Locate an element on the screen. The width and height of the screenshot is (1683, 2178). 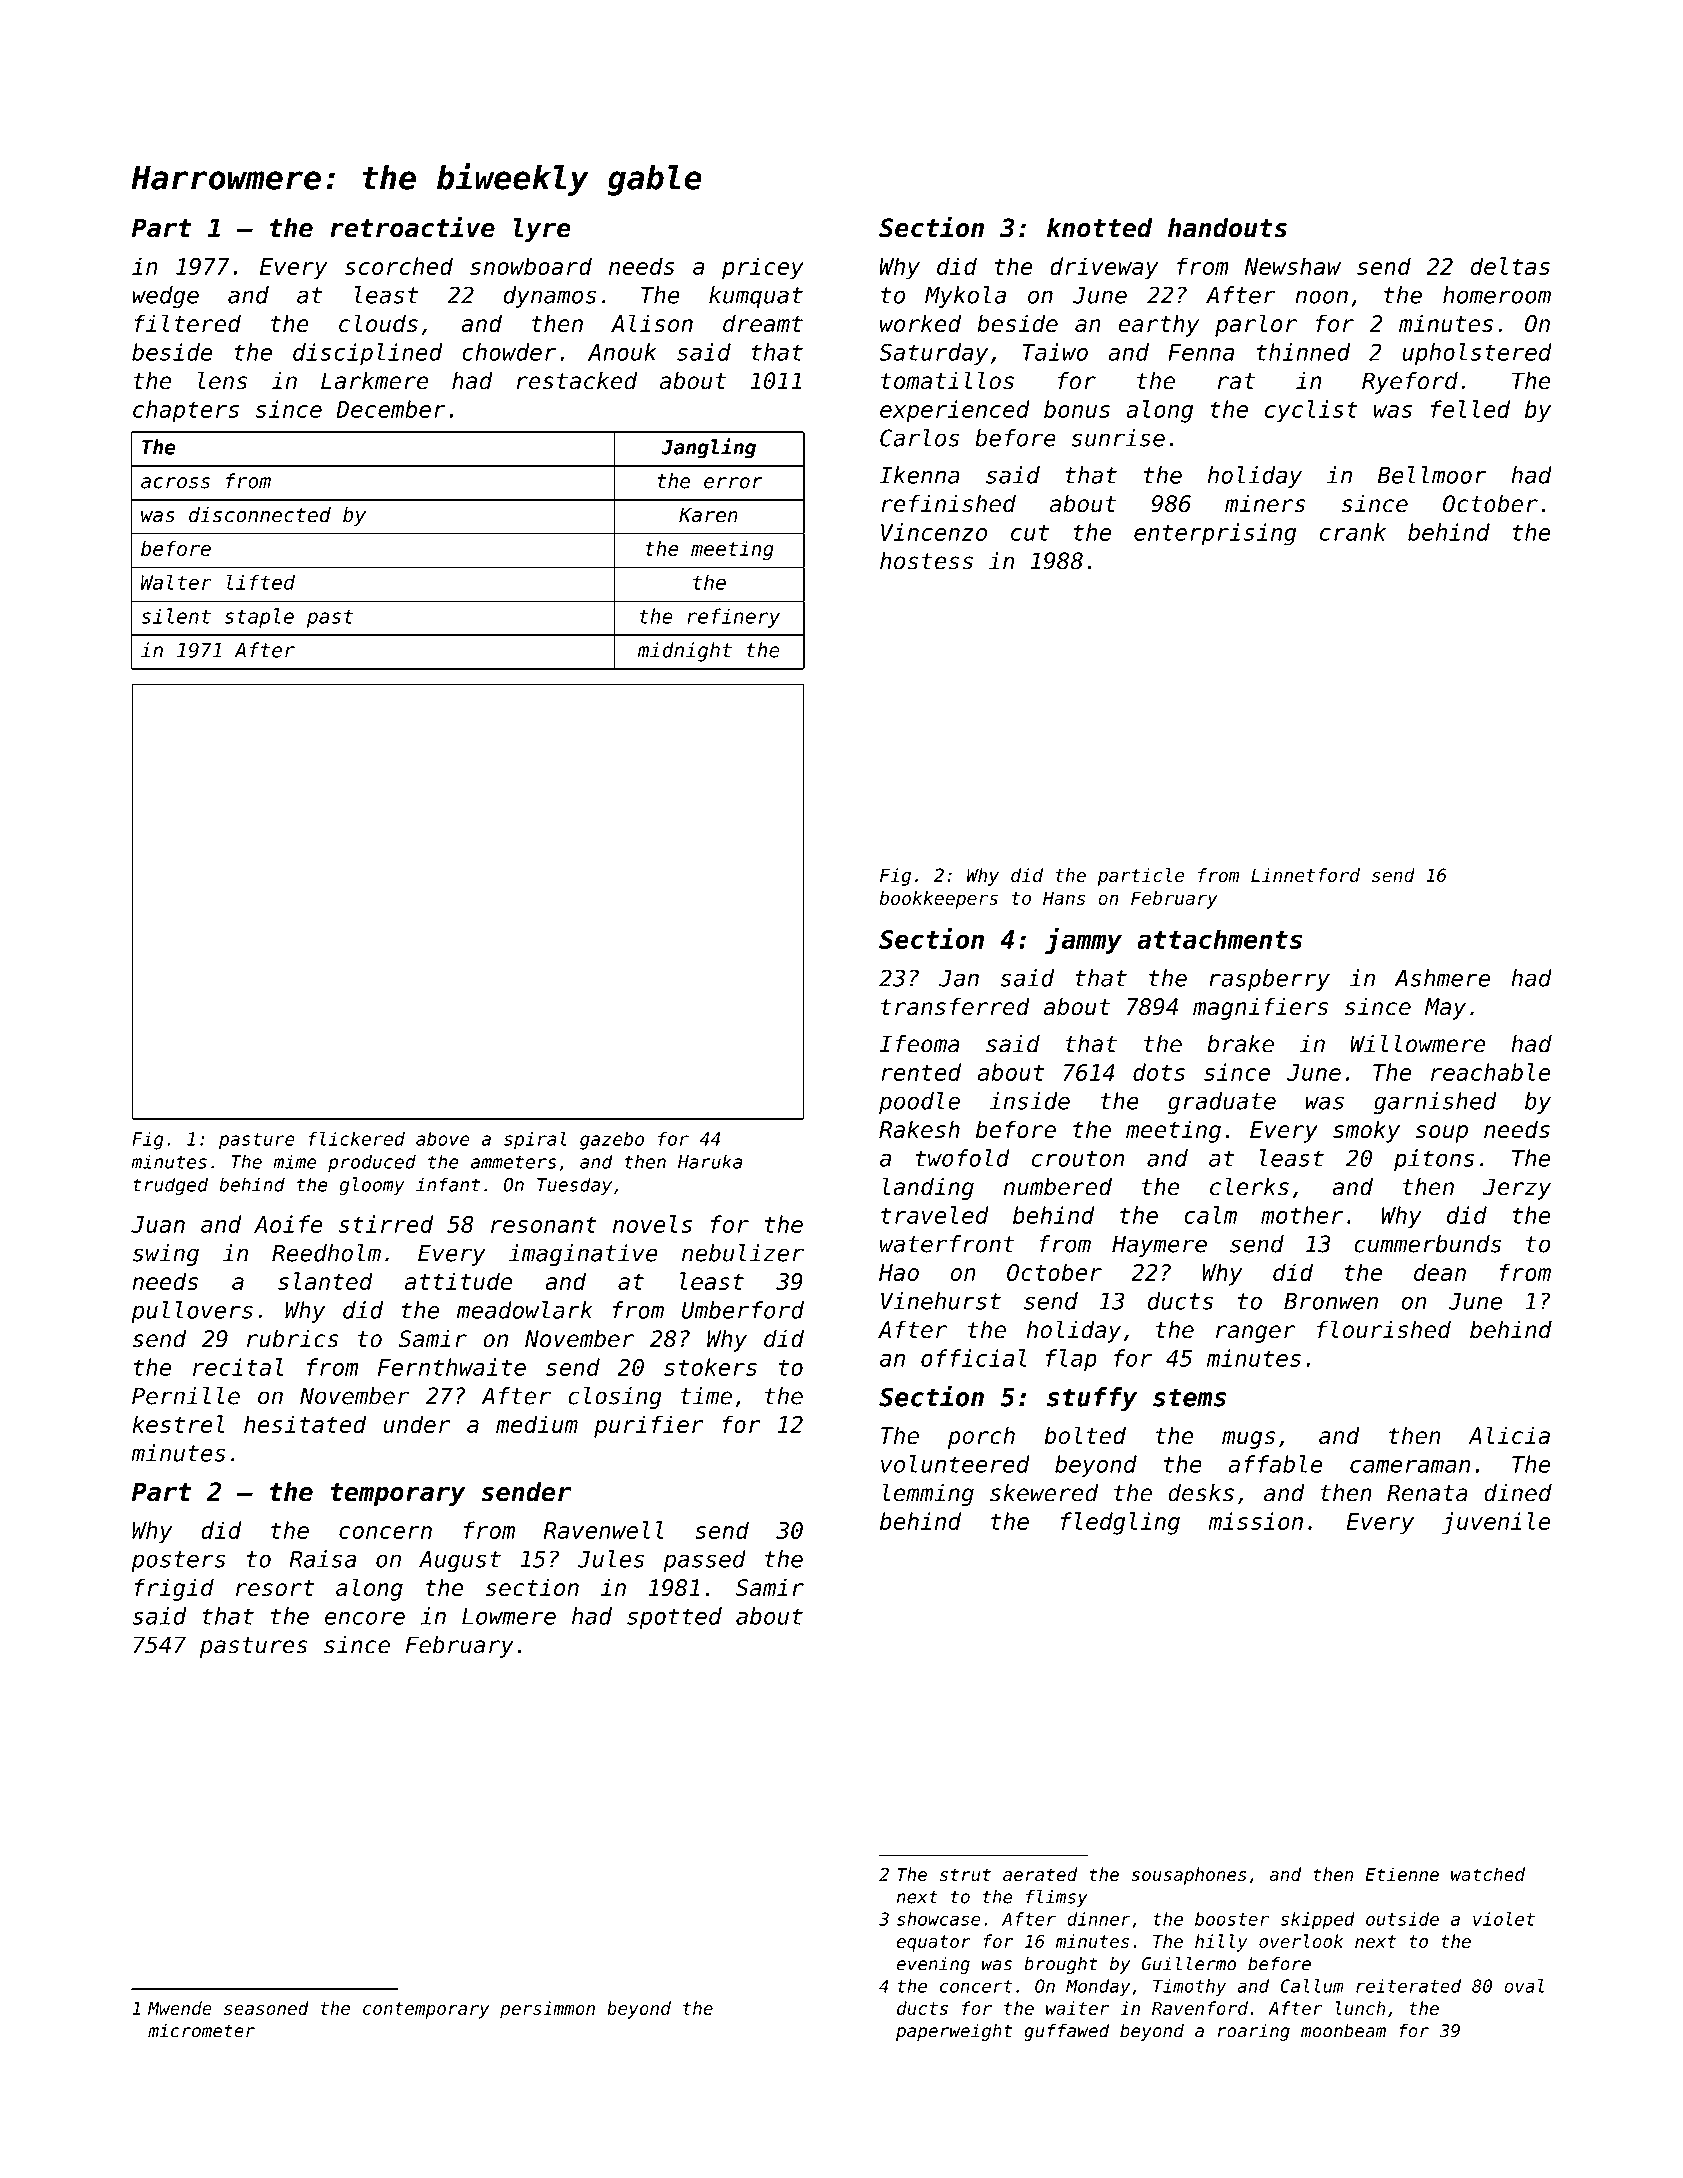
sunrise is located at coordinates (1118, 438).
